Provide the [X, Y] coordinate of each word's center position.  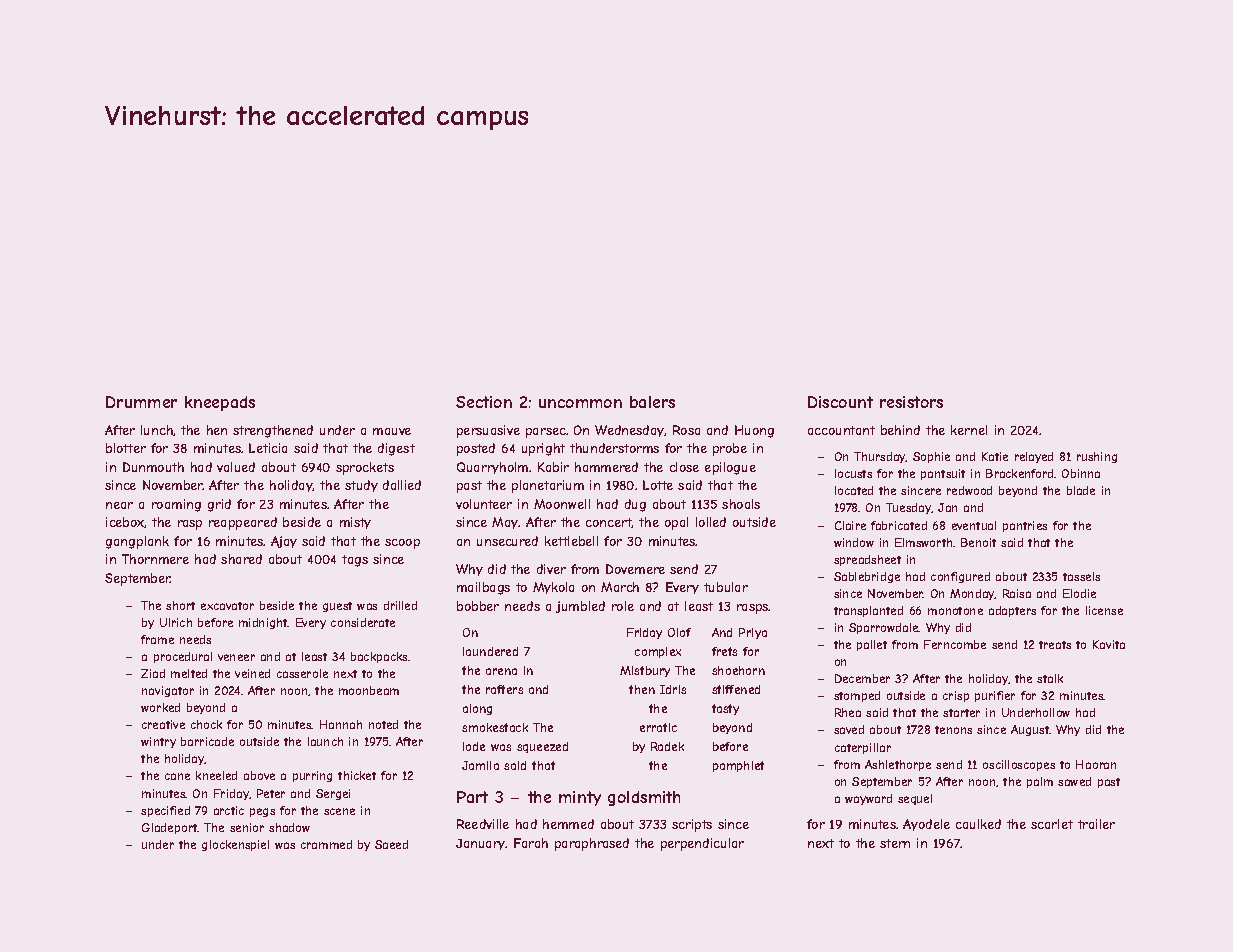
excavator [227, 606]
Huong [754, 431]
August [1030, 730]
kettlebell [571, 541]
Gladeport [170, 828]
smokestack [495, 727]
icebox [125, 522]
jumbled [580, 607]
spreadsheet [867, 560]
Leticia [268, 448]
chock [206, 724]
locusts [853, 473]
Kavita [1109, 644]
